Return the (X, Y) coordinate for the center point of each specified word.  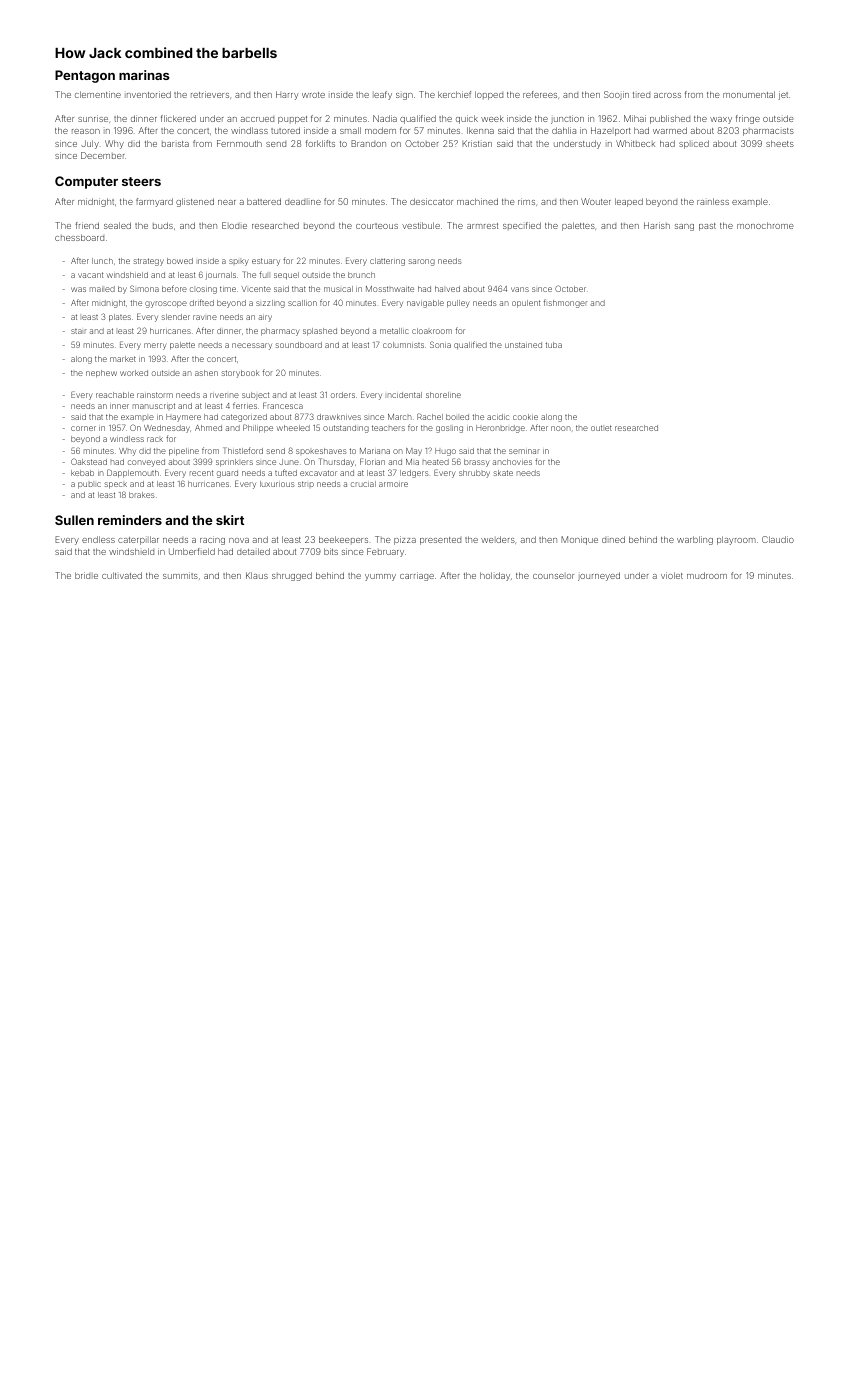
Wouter (596, 201)
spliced (694, 144)
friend (87, 225)
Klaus (257, 575)
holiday (495, 576)
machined (477, 201)
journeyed (599, 576)
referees (540, 94)
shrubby (474, 474)
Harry (287, 95)
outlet (601, 428)
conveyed (146, 463)
